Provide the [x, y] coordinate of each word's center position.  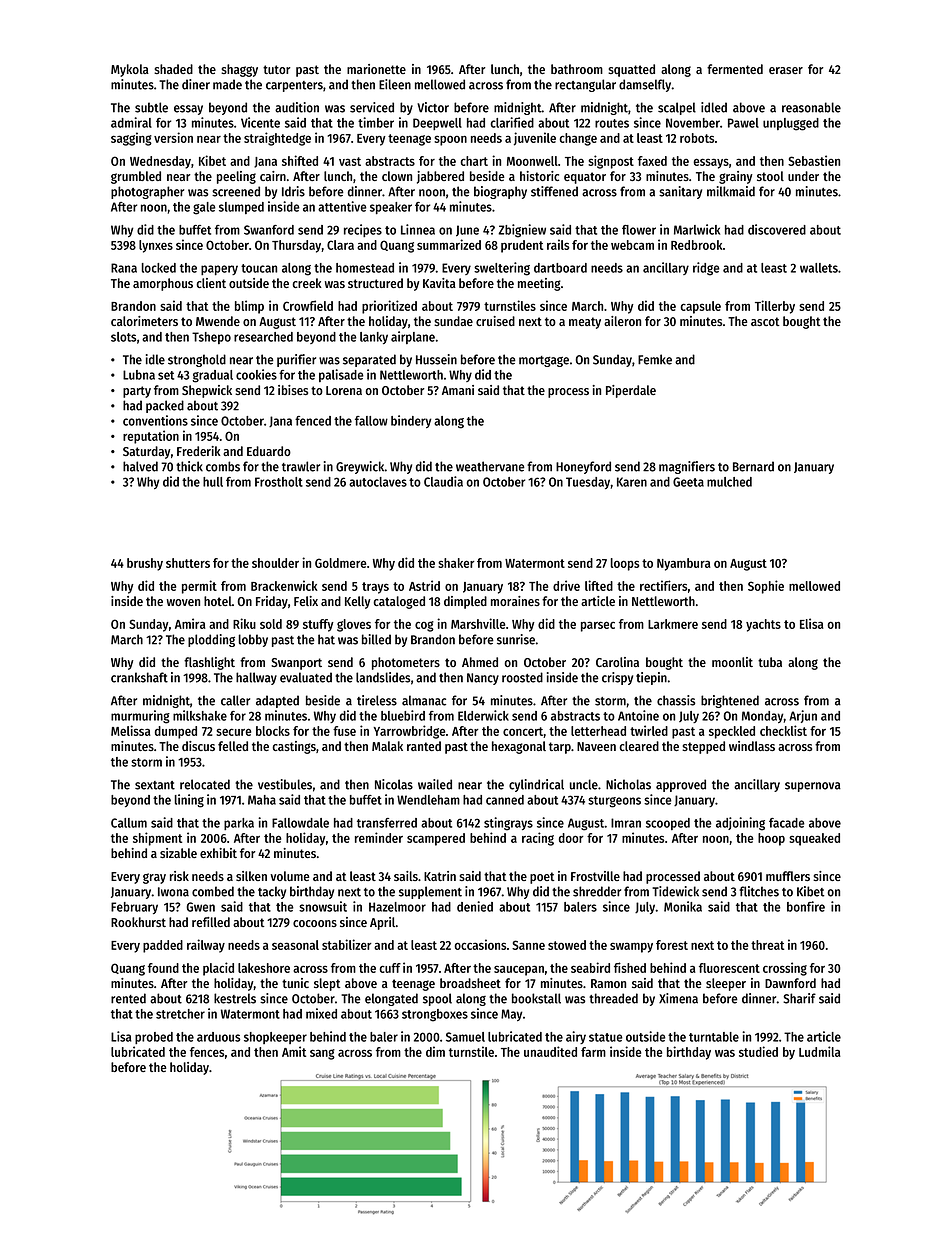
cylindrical [536, 785]
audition [297, 107]
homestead [365, 268]
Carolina [617, 662]
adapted [277, 701]
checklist [783, 730]
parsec [598, 626]
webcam [632, 245]
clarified [512, 122]
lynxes [156, 246]
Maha [262, 800]
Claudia [443, 481]
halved [140, 466]
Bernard [753, 466]
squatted [631, 70]
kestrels [235, 998]
